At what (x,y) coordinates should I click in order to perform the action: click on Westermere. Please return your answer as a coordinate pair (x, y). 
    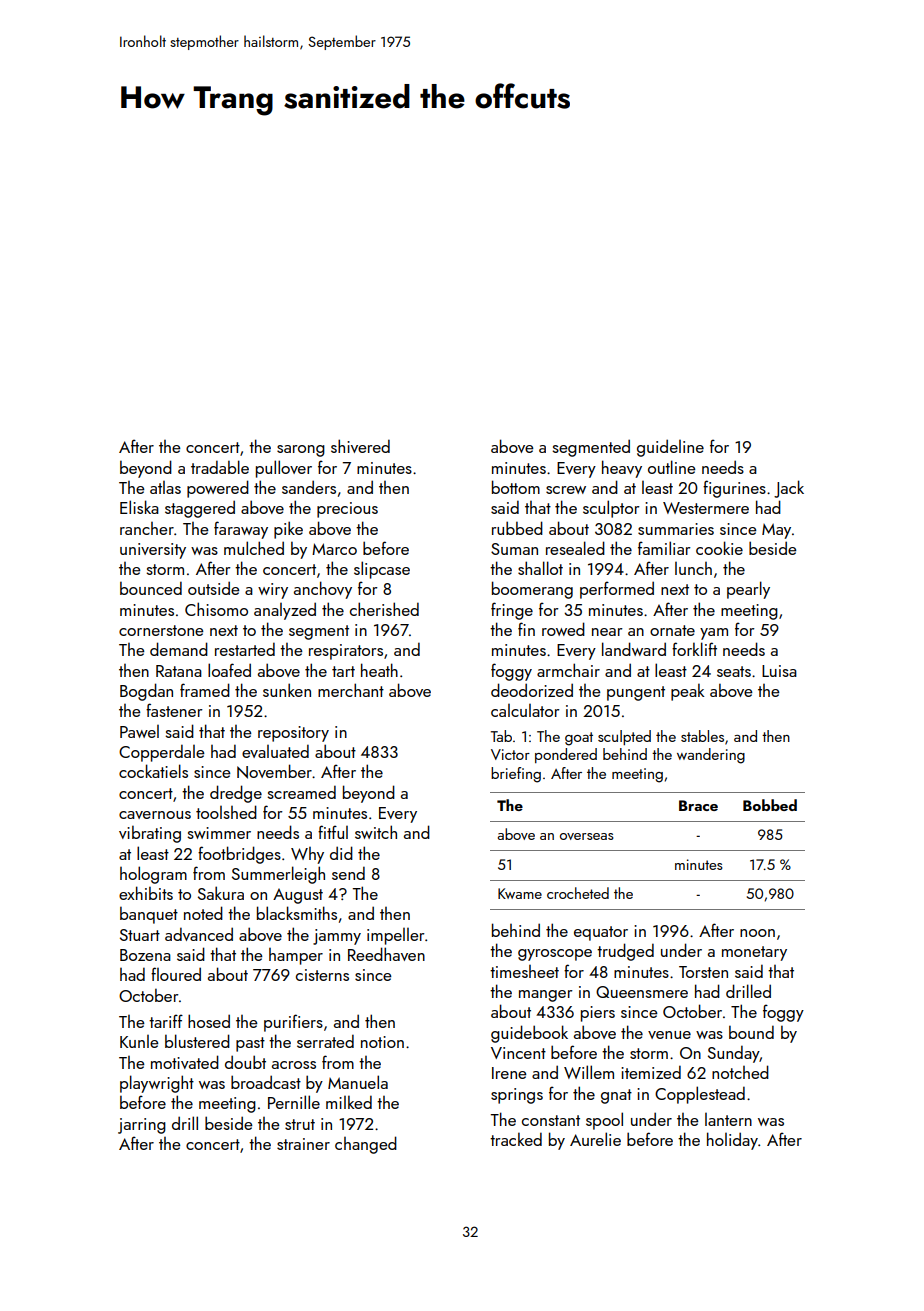
    Looking at the image, I should click on (706, 508).
